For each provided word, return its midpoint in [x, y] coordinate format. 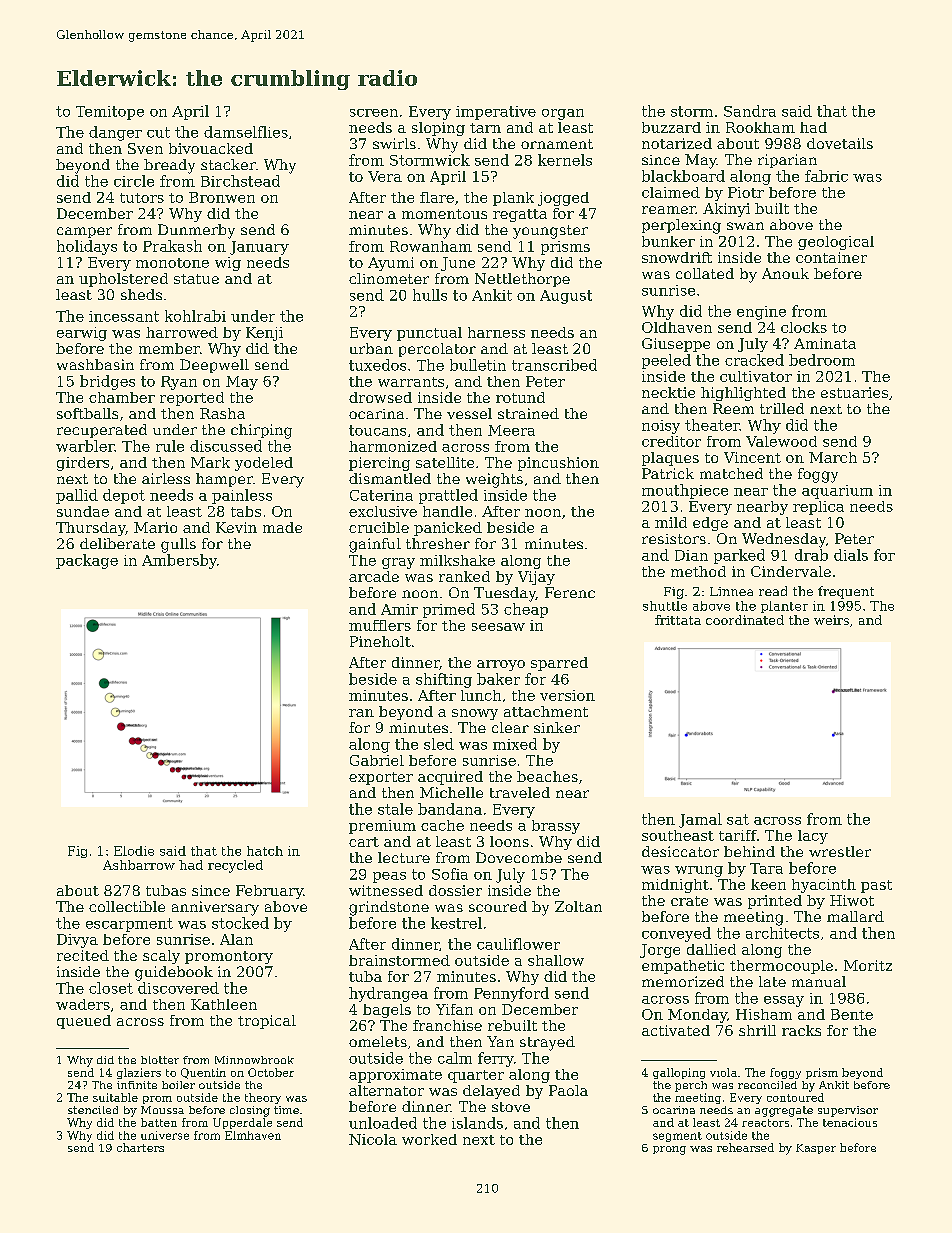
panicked [448, 529]
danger [115, 133]
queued [84, 1022]
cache [442, 825]
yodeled [264, 464]
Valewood [781, 441]
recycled [235, 866]
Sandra [750, 111]
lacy [813, 837]
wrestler [840, 851]
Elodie [134, 851]
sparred [559, 664]
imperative [496, 113]
